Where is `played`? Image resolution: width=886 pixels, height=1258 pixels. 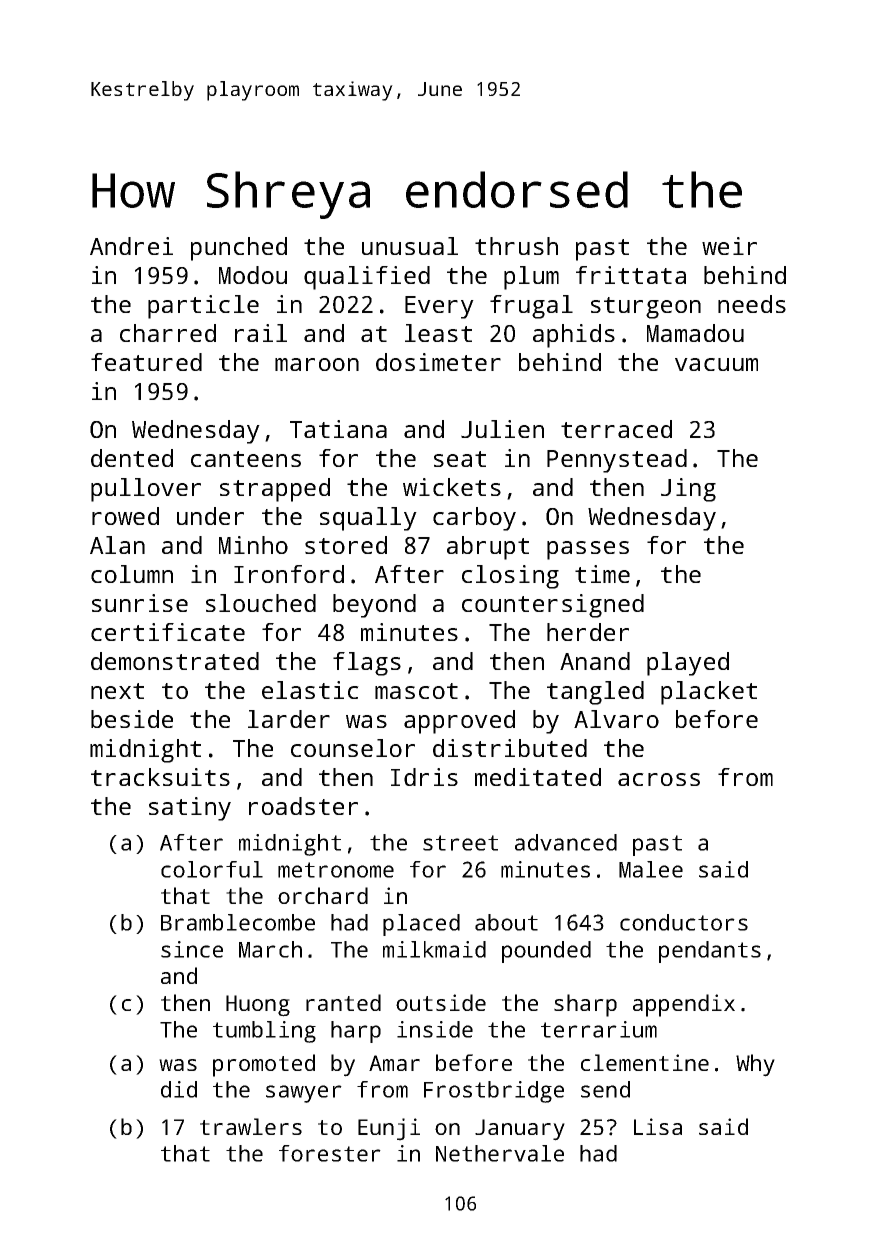
played is located at coordinates (688, 664).
